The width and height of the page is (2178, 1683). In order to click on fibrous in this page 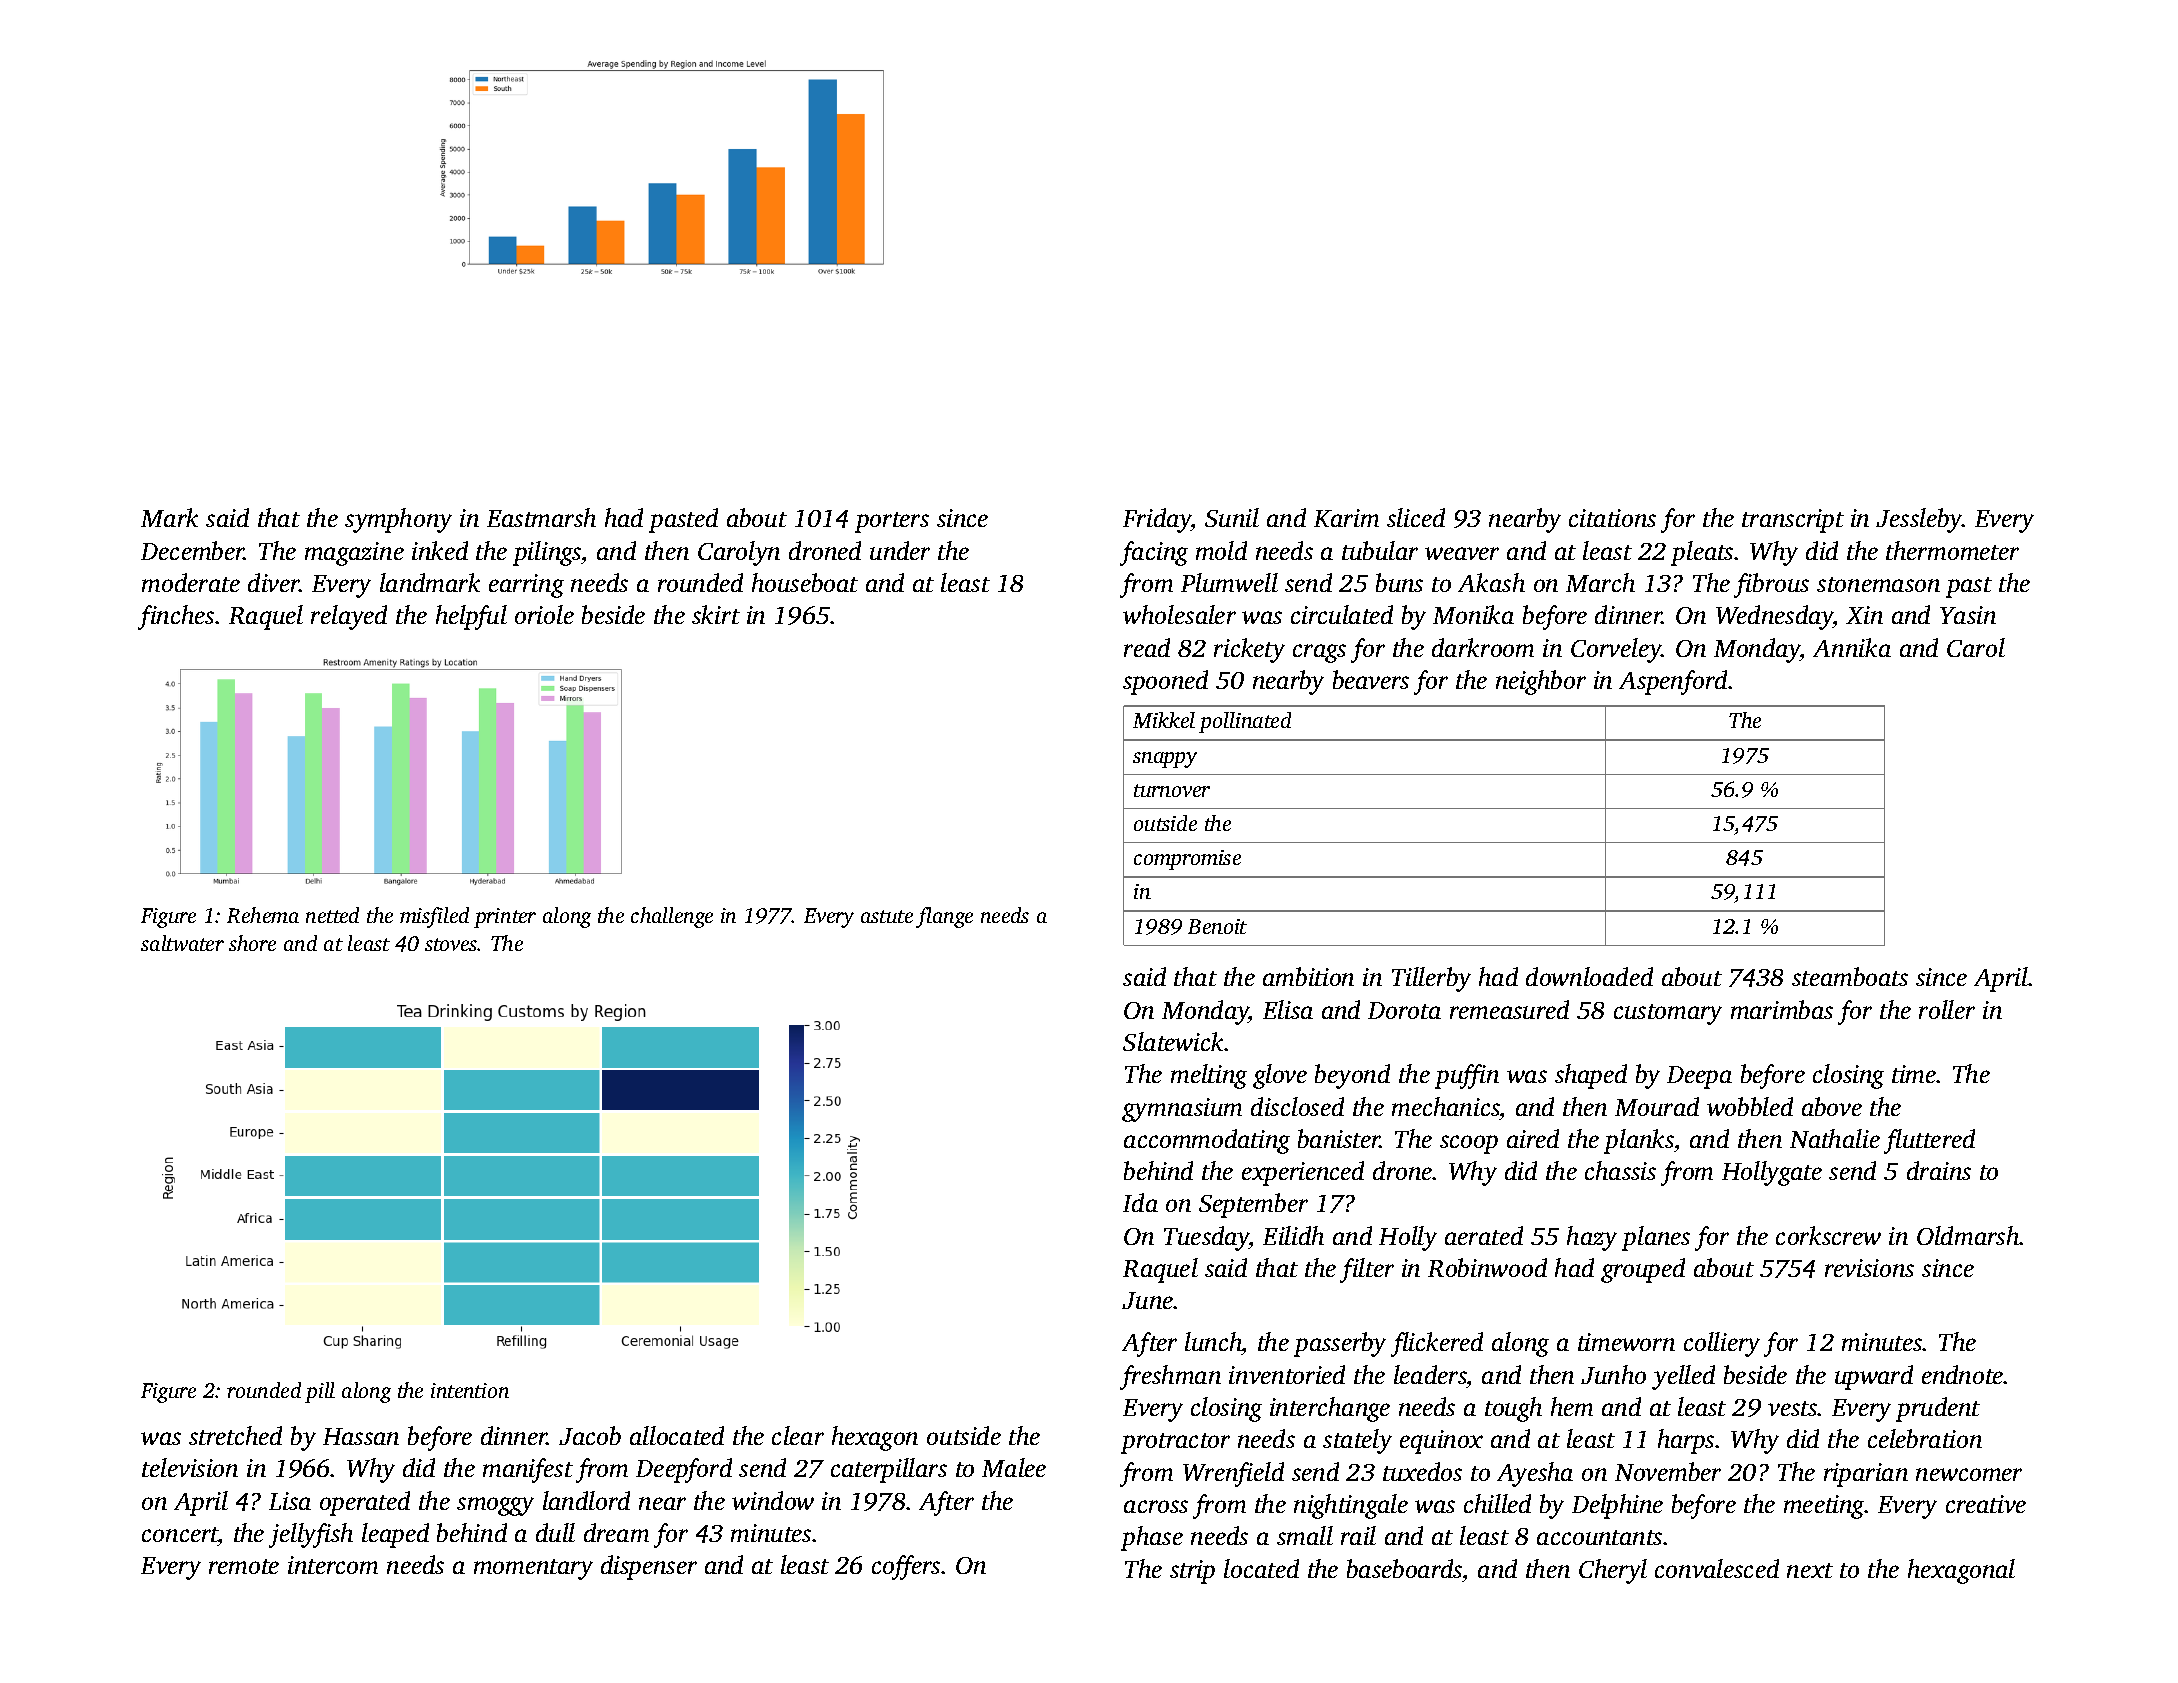, I will do `click(1771, 585)`.
